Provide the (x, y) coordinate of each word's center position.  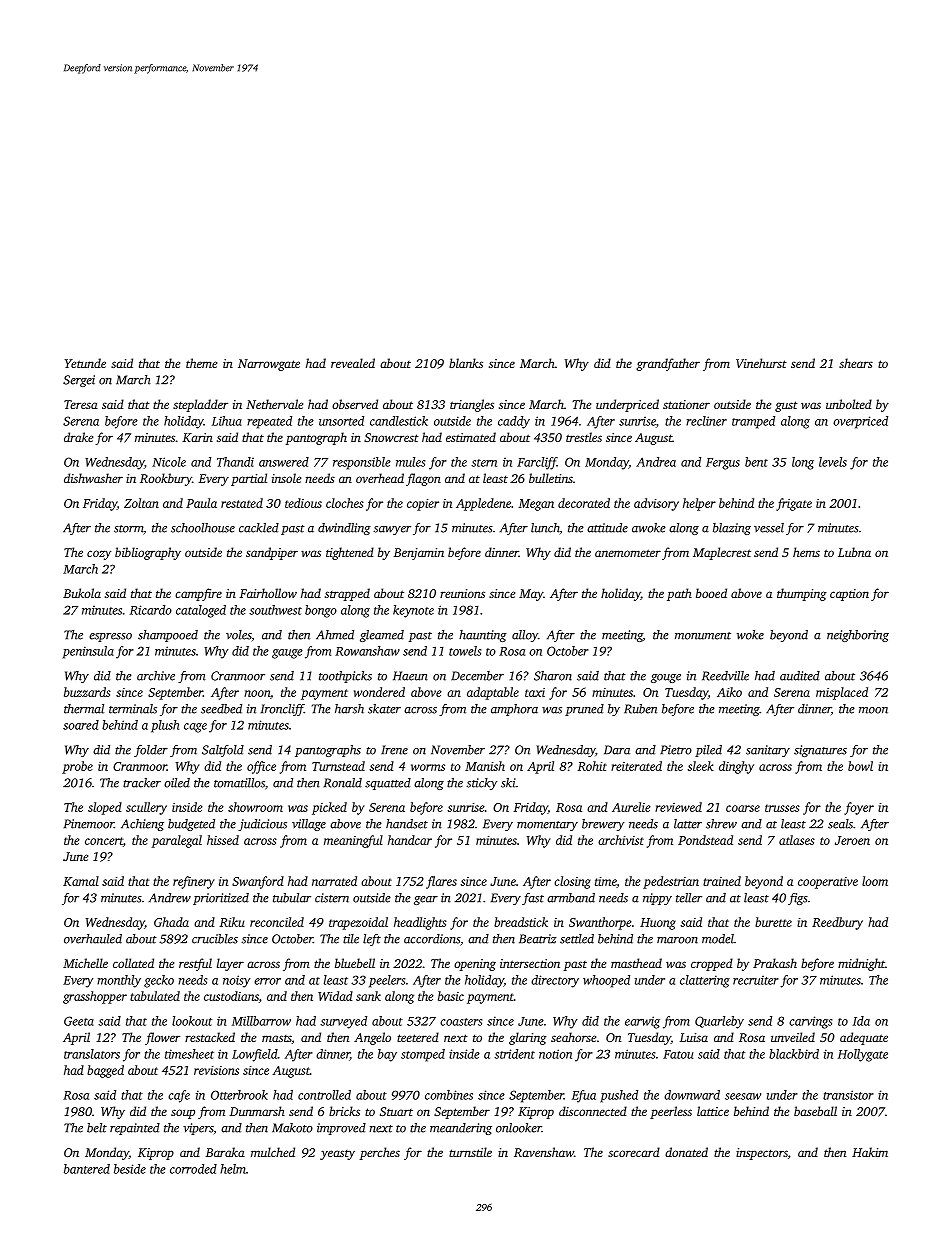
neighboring (858, 636)
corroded (193, 1169)
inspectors (762, 1154)
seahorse (573, 1037)
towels (465, 651)
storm (129, 530)
